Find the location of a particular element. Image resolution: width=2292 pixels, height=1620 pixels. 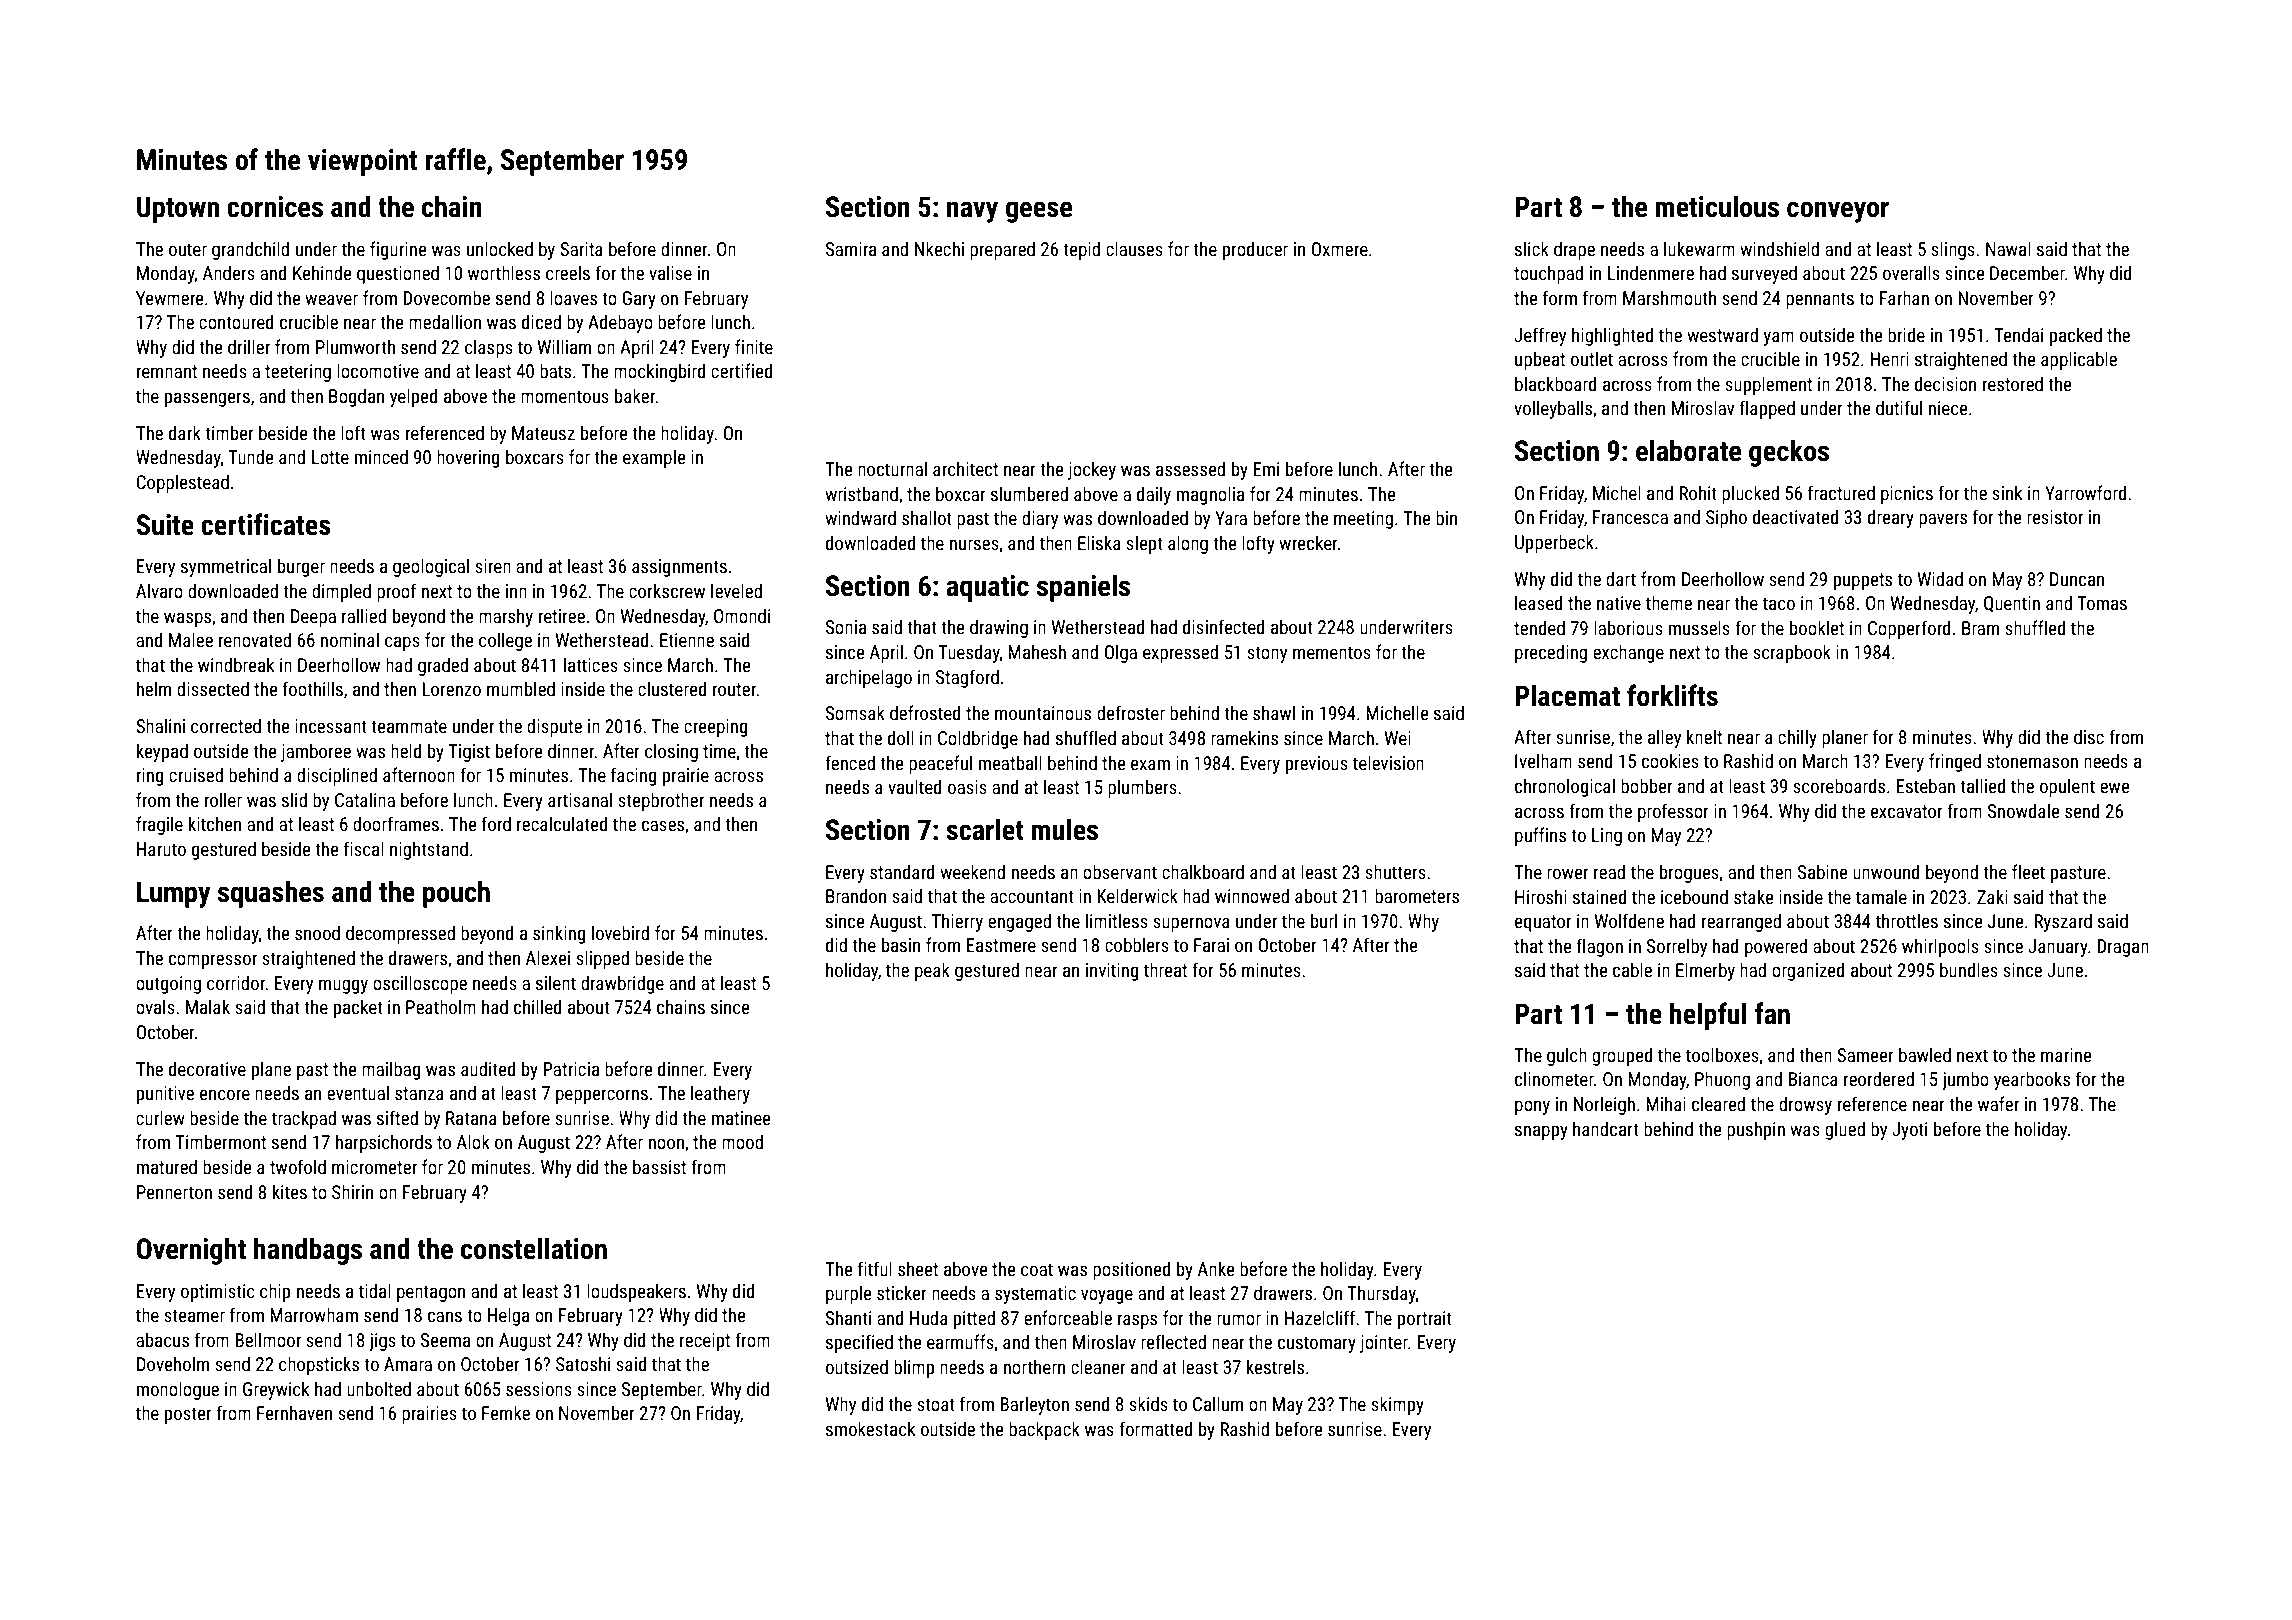

Lindenmere is located at coordinates (1651, 272).
